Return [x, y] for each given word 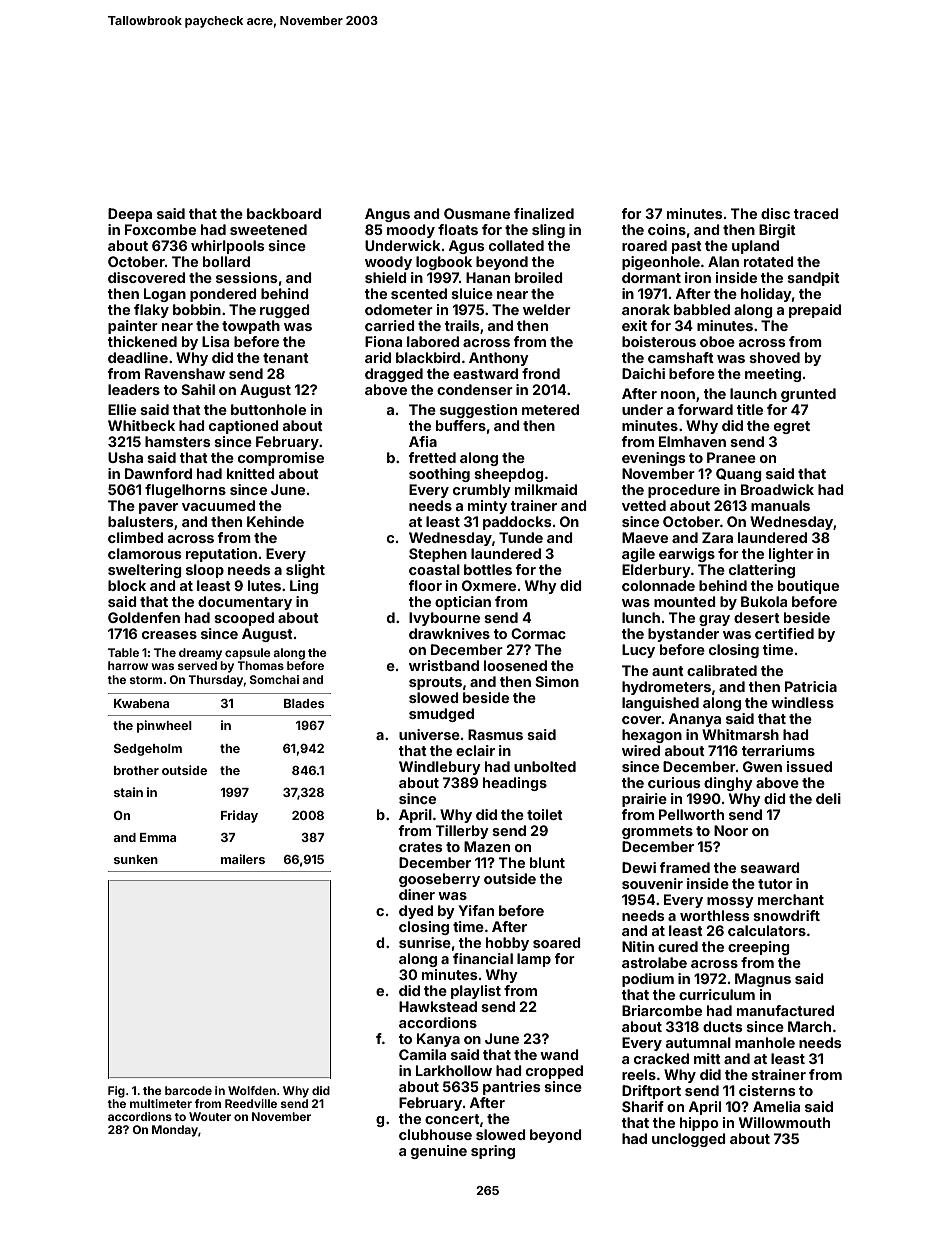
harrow [128, 665]
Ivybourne [444, 619]
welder [547, 309]
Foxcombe [160, 229]
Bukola [764, 601]
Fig [116, 1092]
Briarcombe [662, 1010]
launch [753, 393]
